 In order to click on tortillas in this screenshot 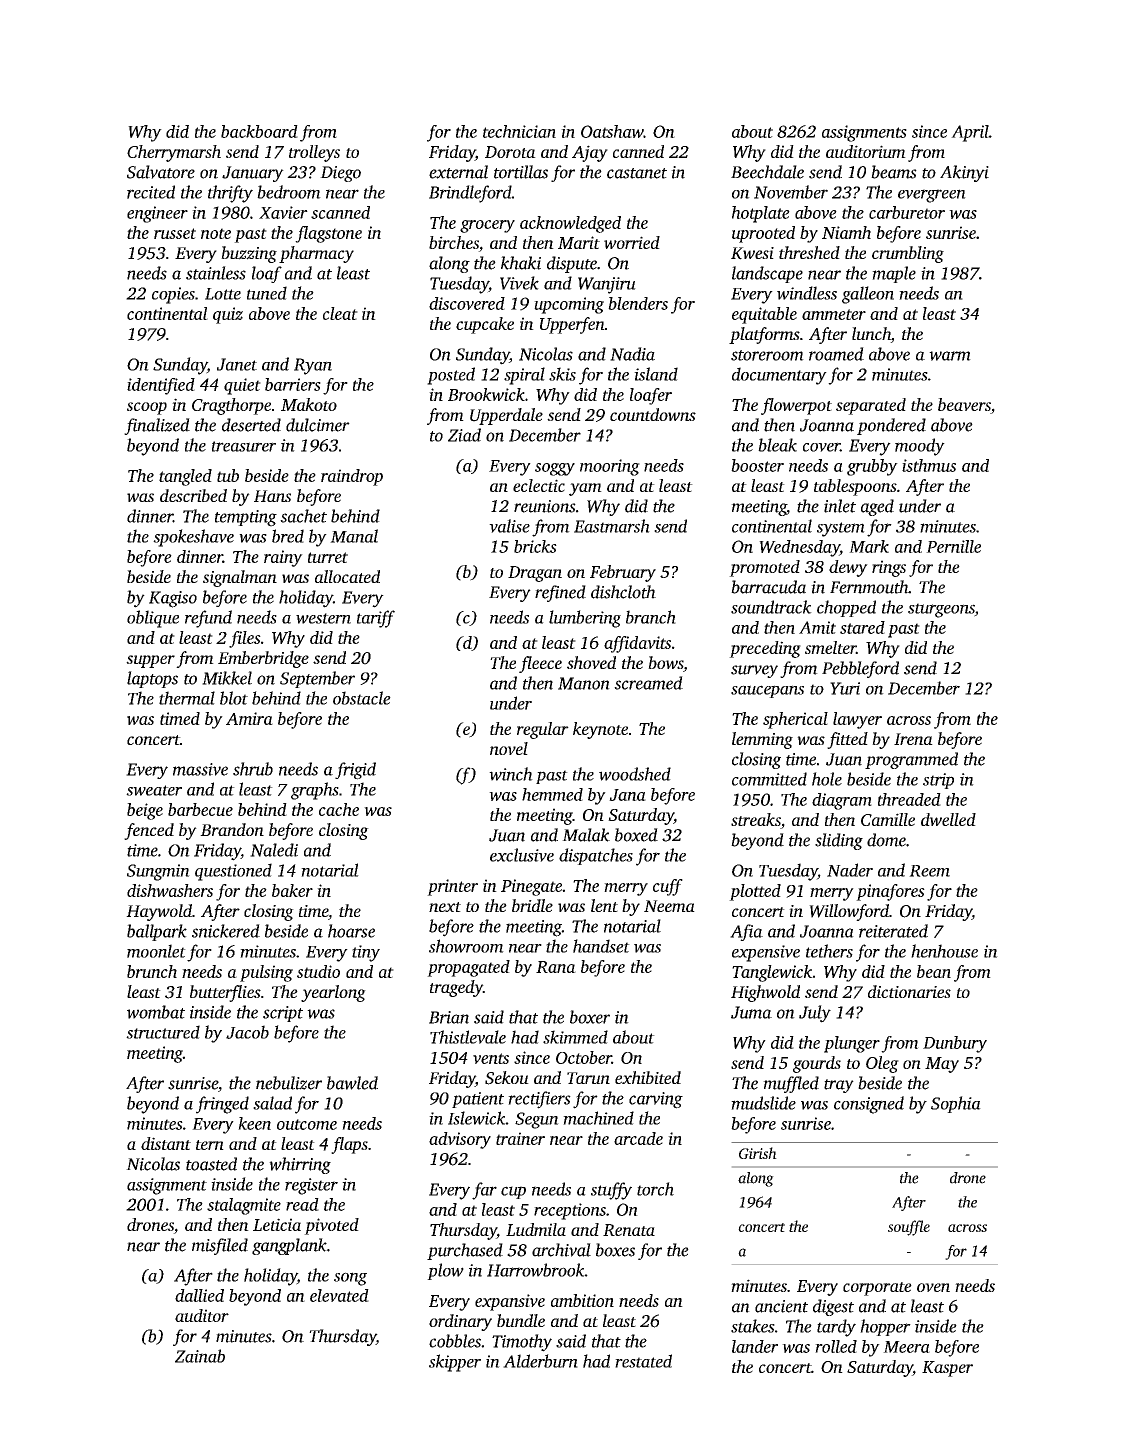, I will do `click(521, 172)`.
